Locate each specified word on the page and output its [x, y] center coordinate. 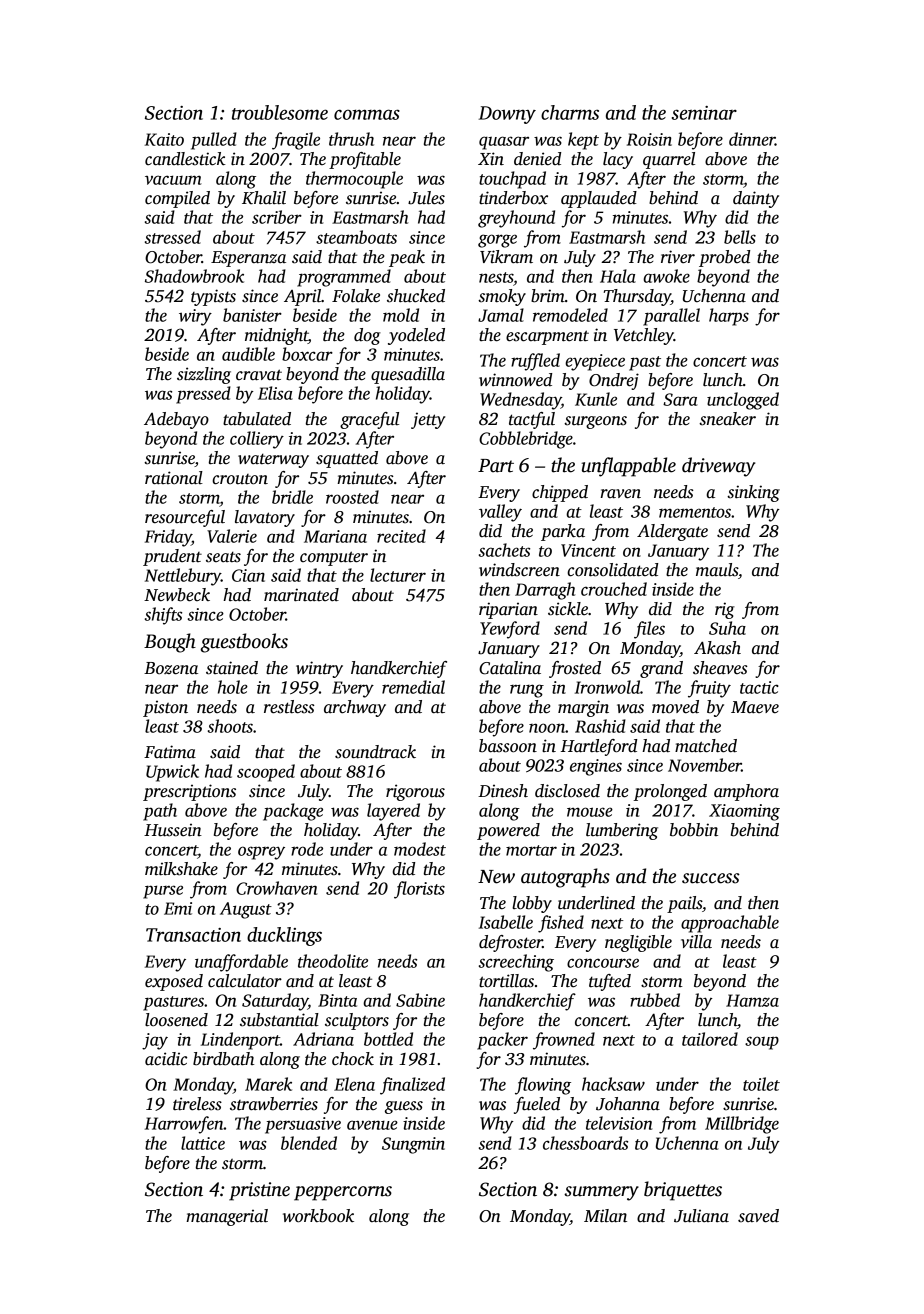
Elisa [275, 393]
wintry [319, 669]
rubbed [655, 1000]
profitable [365, 160]
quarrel [669, 160]
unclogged [743, 401]
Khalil [264, 198]
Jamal [501, 315]
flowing [543, 1086]
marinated [301, 595]
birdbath [223, 1059]
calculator [245, 981]
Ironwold [607, 687]
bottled [388, 1039]
